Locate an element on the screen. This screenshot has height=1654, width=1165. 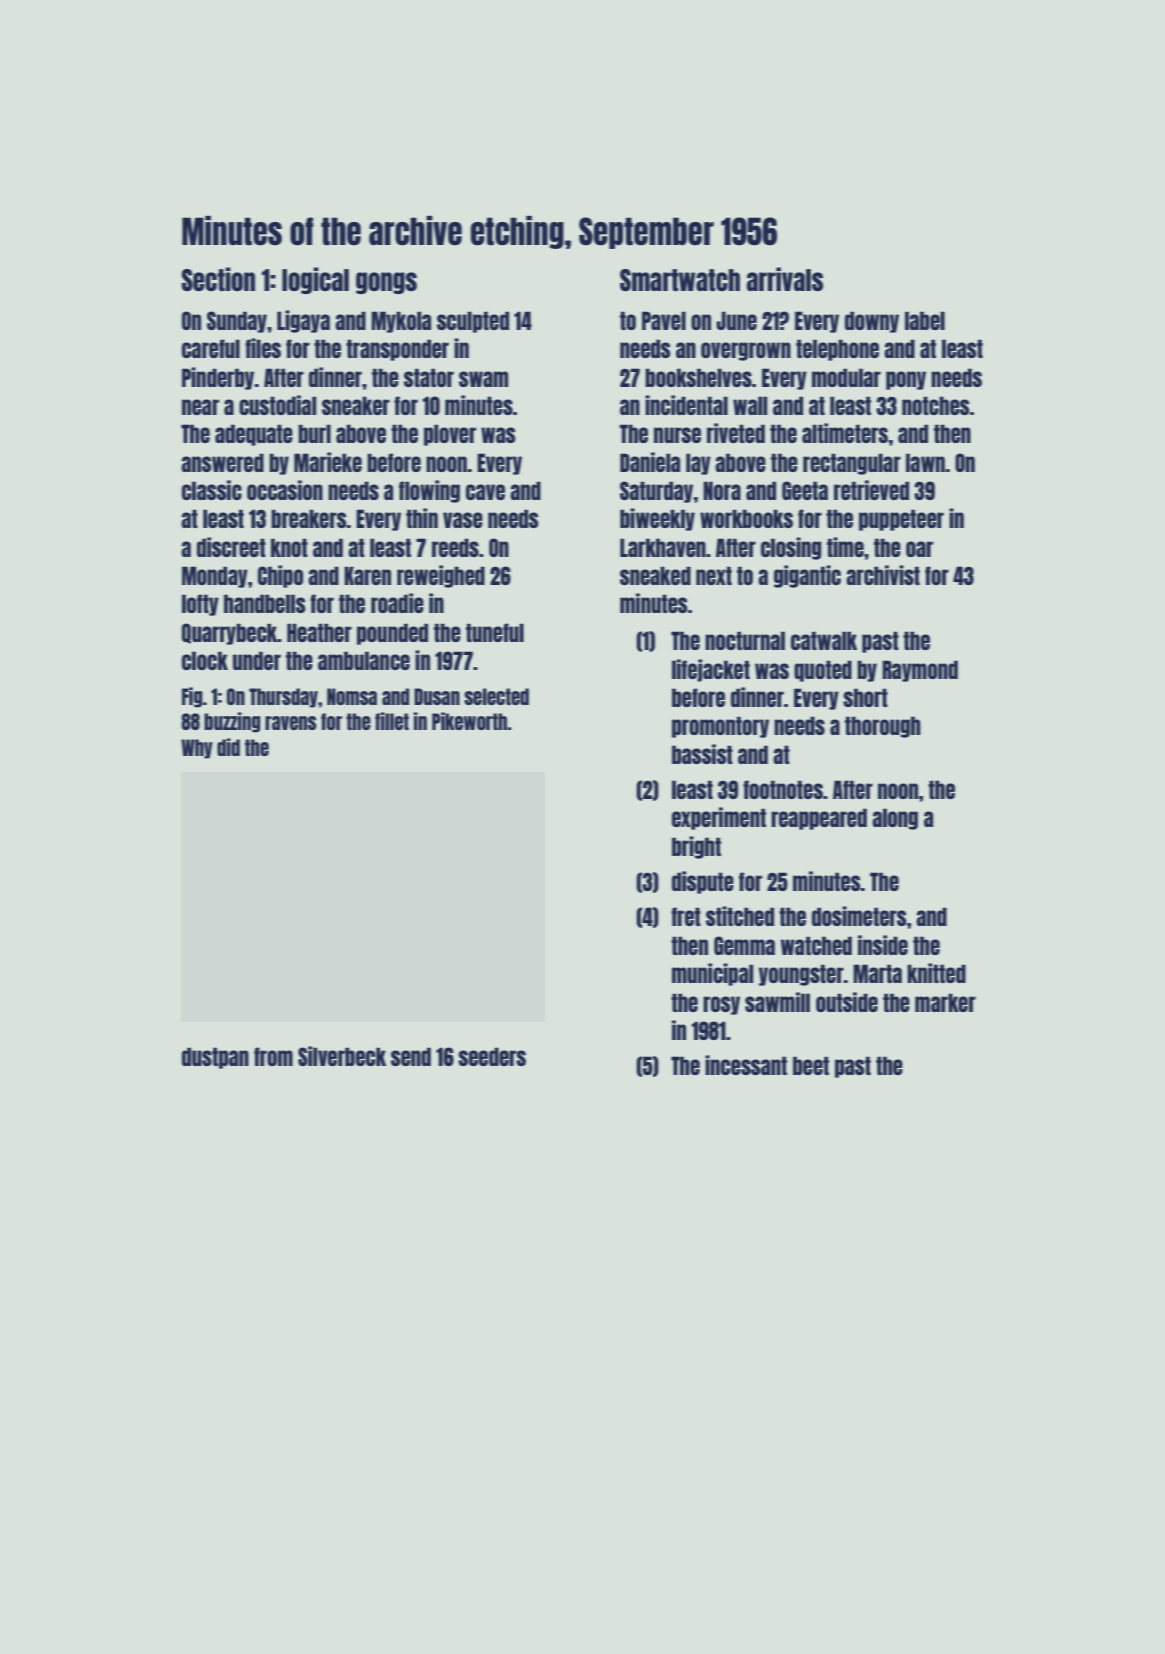
Pavel is located at coordinates (664, 320).
